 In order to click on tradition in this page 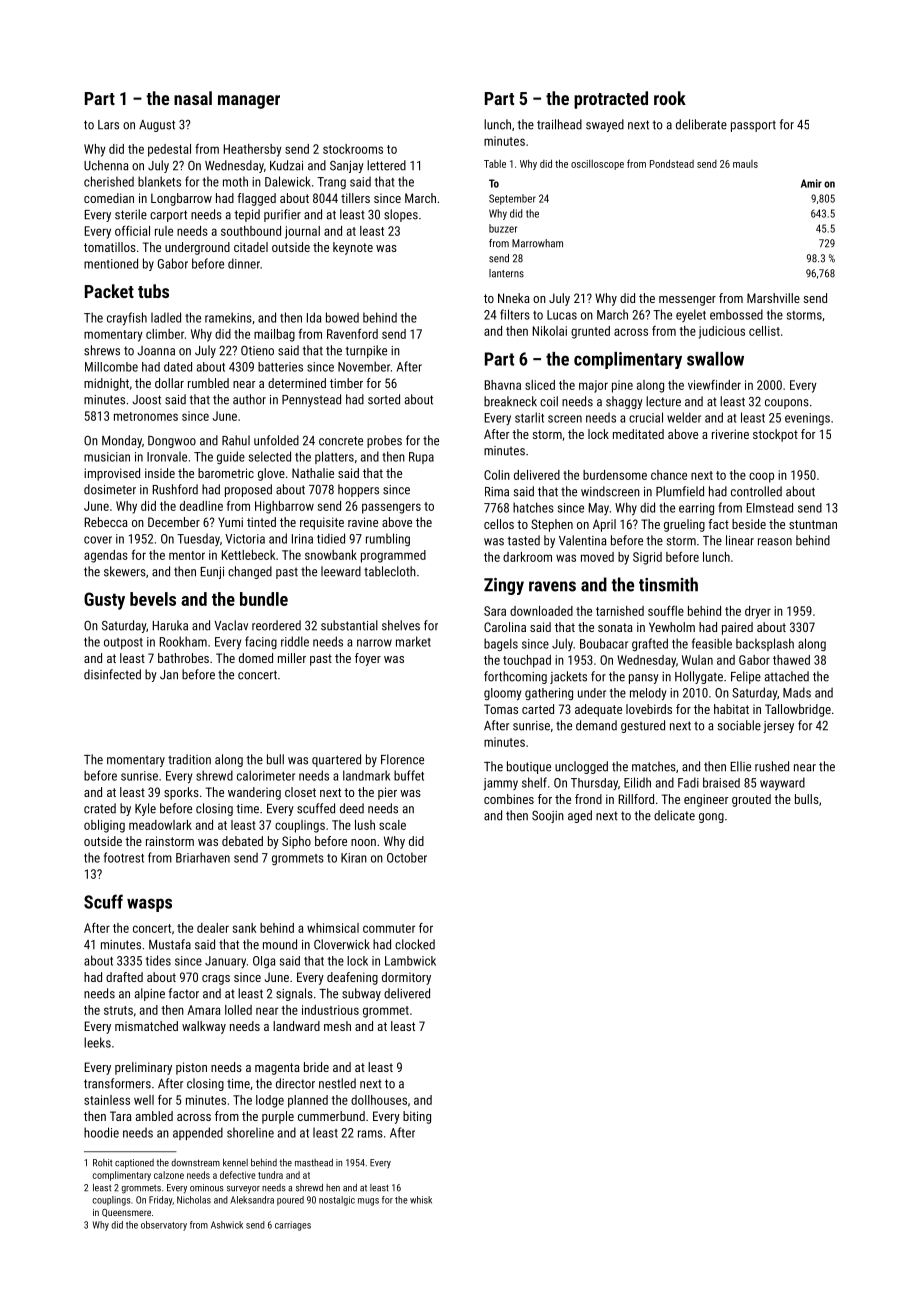, I will do `click(189, 759)`.
